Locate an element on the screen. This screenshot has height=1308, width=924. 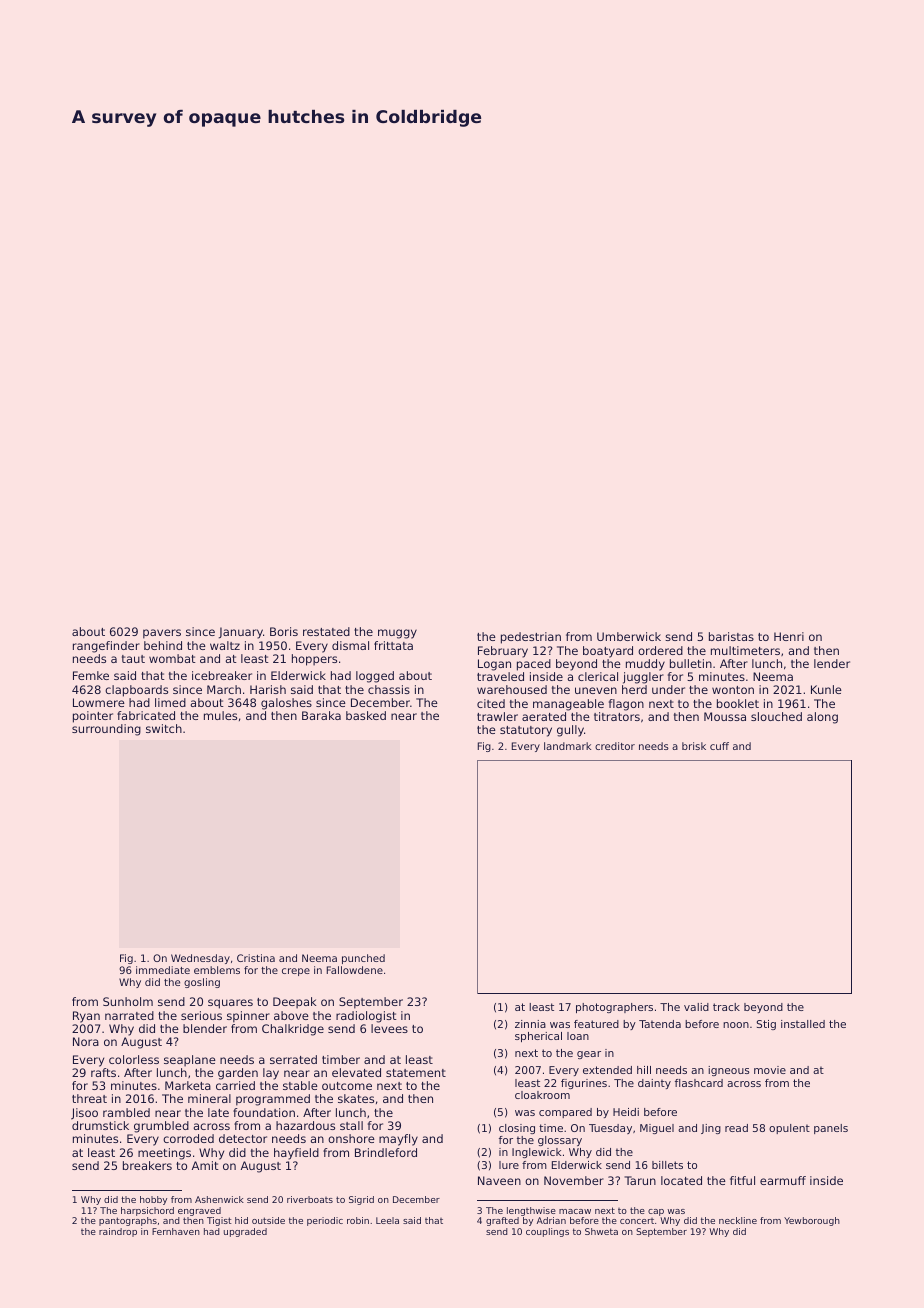
colorless is located at coordinates (134, 1059).
